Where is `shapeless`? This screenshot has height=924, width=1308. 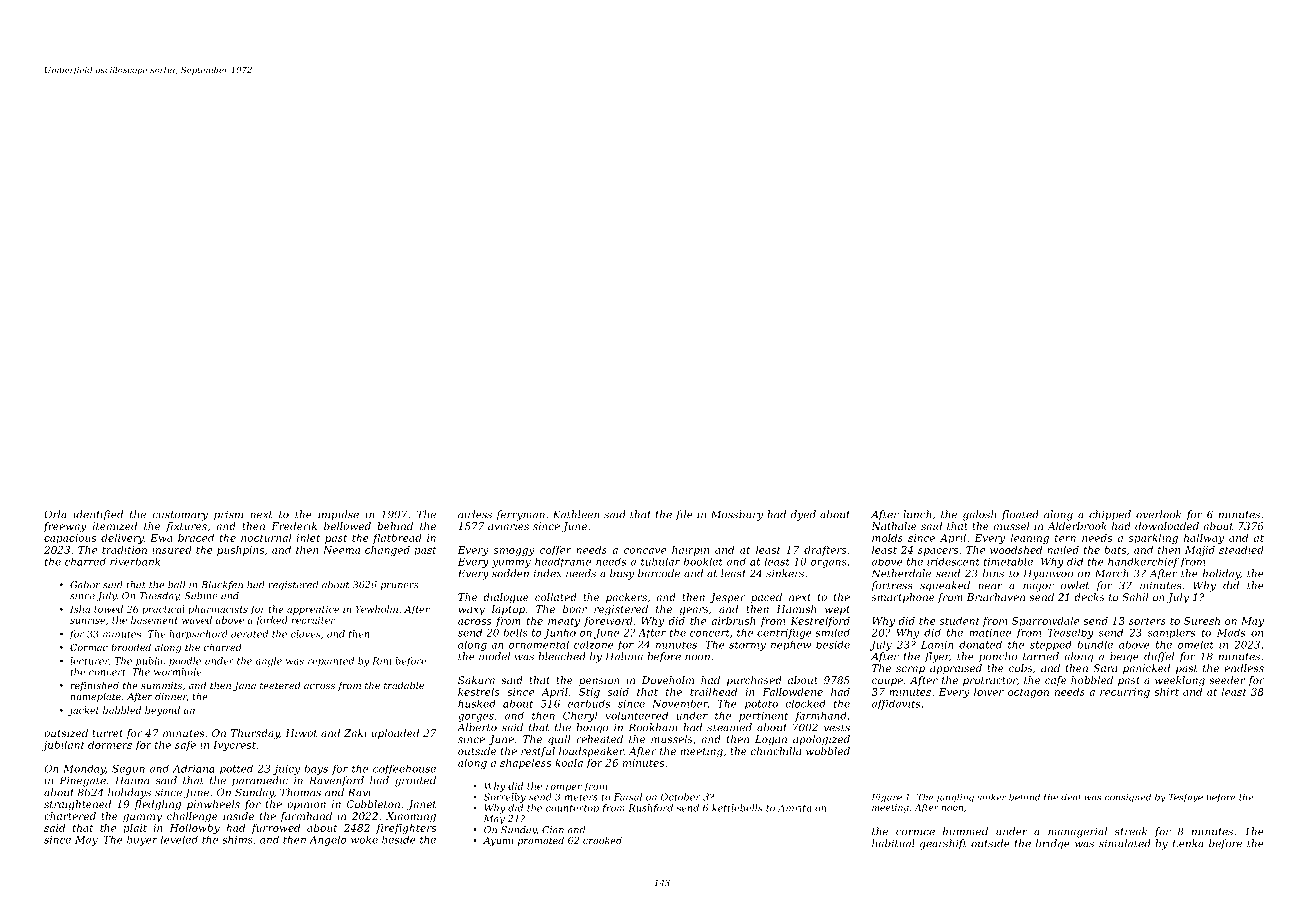 shapeless is located at coordinates (525, 764).
